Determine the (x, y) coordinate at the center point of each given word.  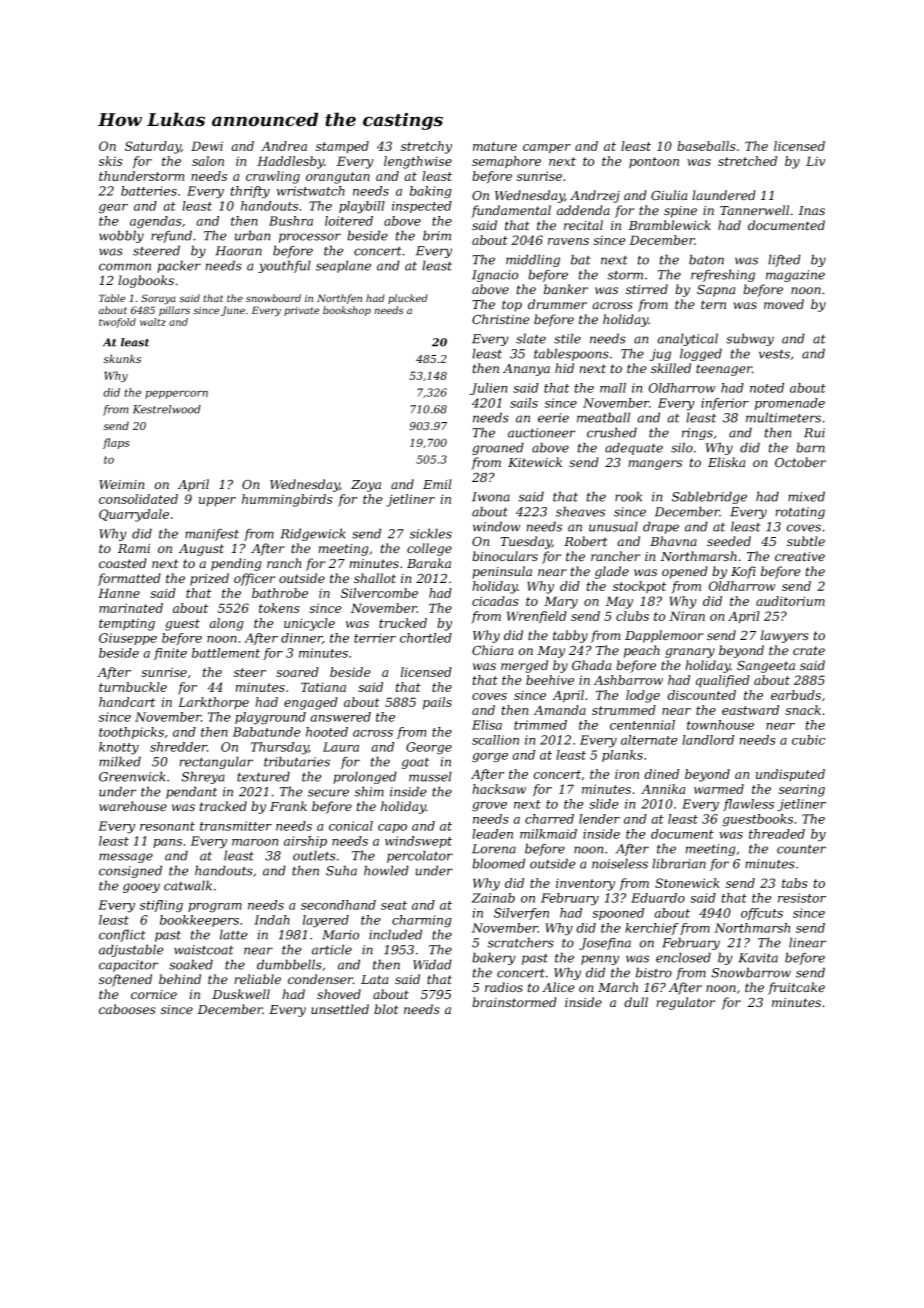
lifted (784, 260)
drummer (557, 304)
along (226, 624)
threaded (777, 834)
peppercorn (176, 394)
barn (810, 447)
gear (113, 209)
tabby (570, 636)
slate (531, 338)
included (395, 934)
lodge (643, 696)
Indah (272, 920)
